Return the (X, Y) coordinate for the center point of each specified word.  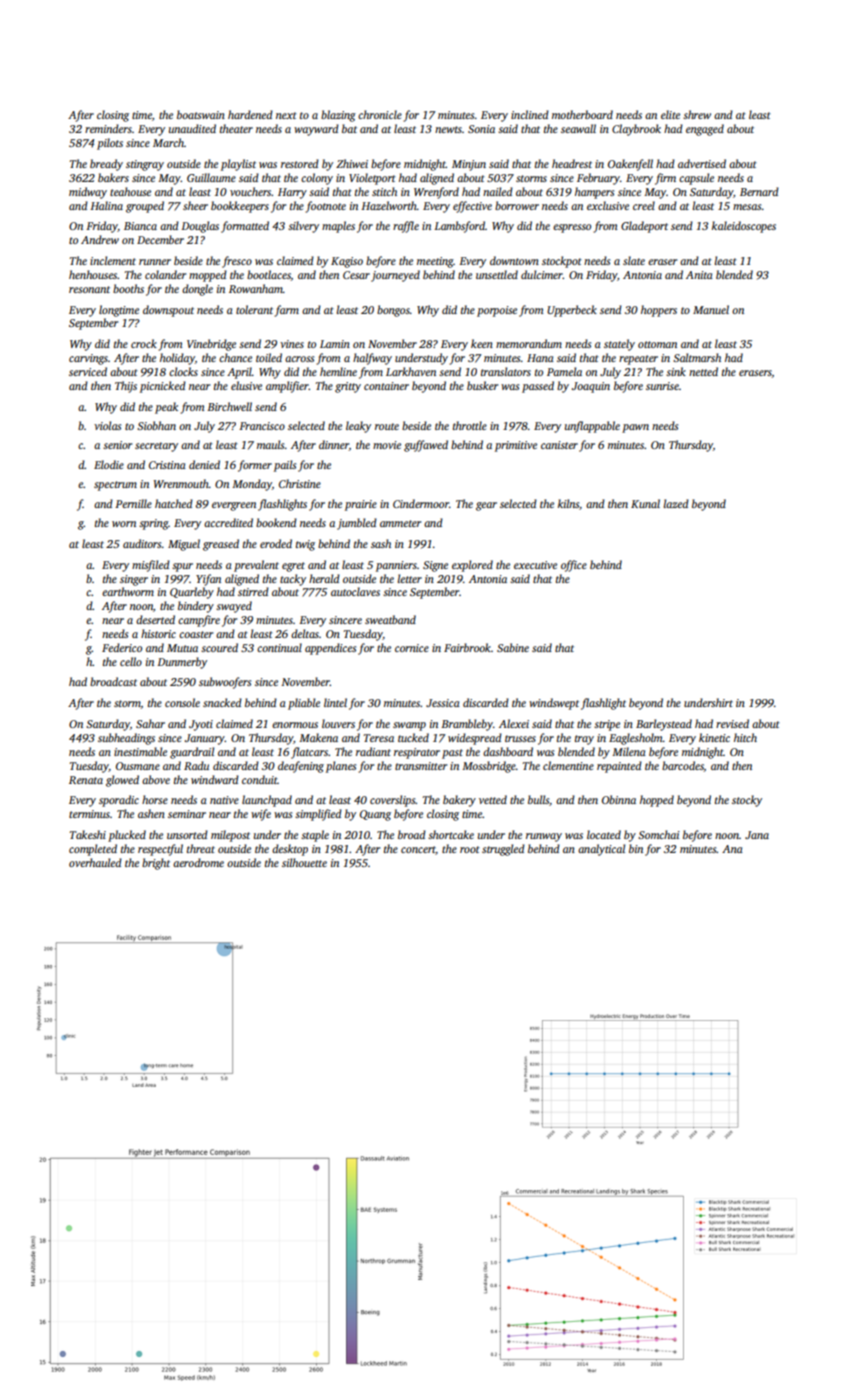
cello (131, 661)
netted (703, 371)
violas (107, 425)
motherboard (582, 114)
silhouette (304, 862)
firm (665, 179)
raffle (406, 227)
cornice (412, 648)
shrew (697, 114)
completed (93, 850)
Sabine (513, 647)
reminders (108, 128)
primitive (516, 446)
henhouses (93, 274)
